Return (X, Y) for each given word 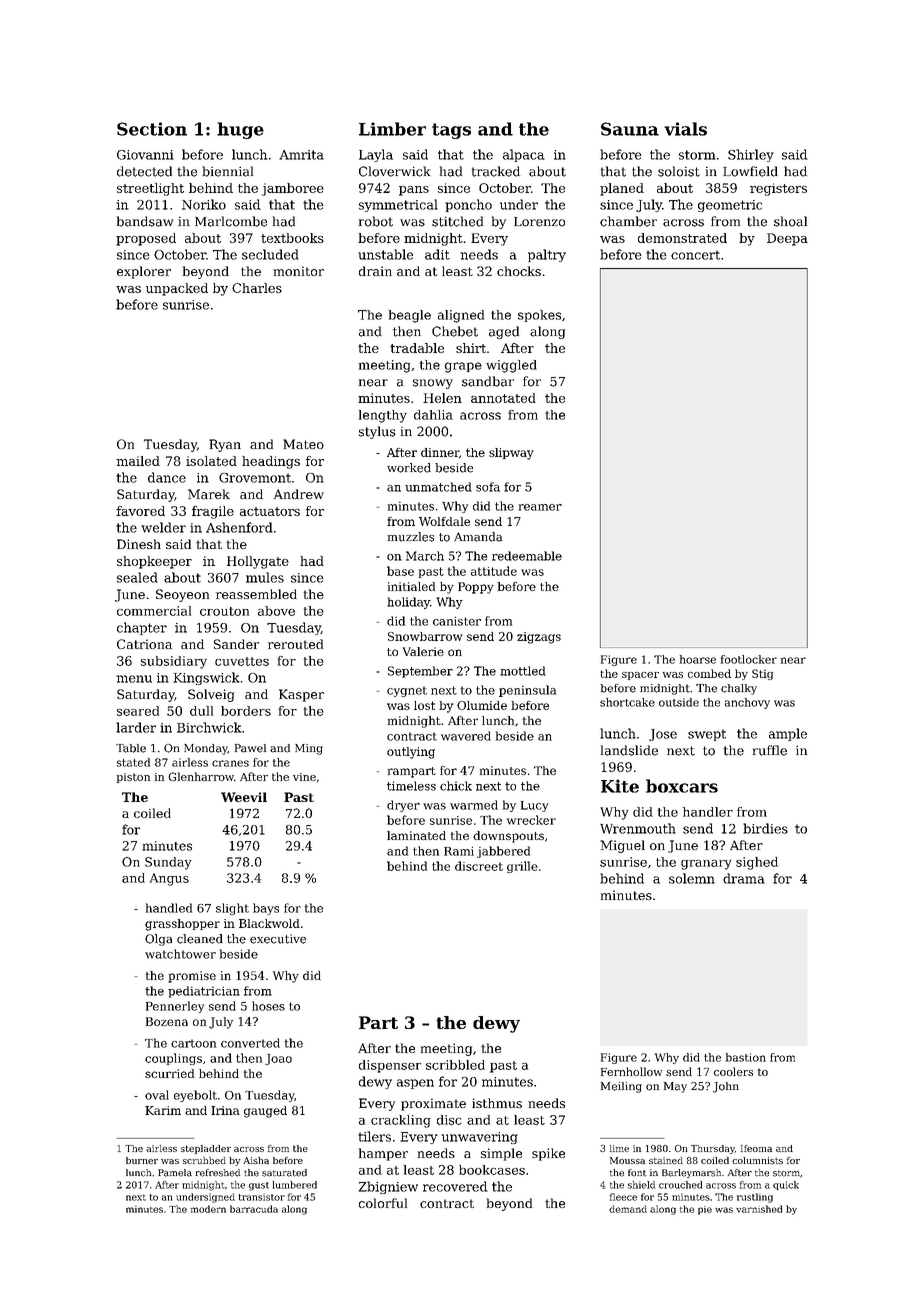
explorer (144, 272)
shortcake (627, 702)
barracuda (254, 1209)
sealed (137, 577)
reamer (540, 507)
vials (685, 129)
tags (451, 131)
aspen (415, 1084)
